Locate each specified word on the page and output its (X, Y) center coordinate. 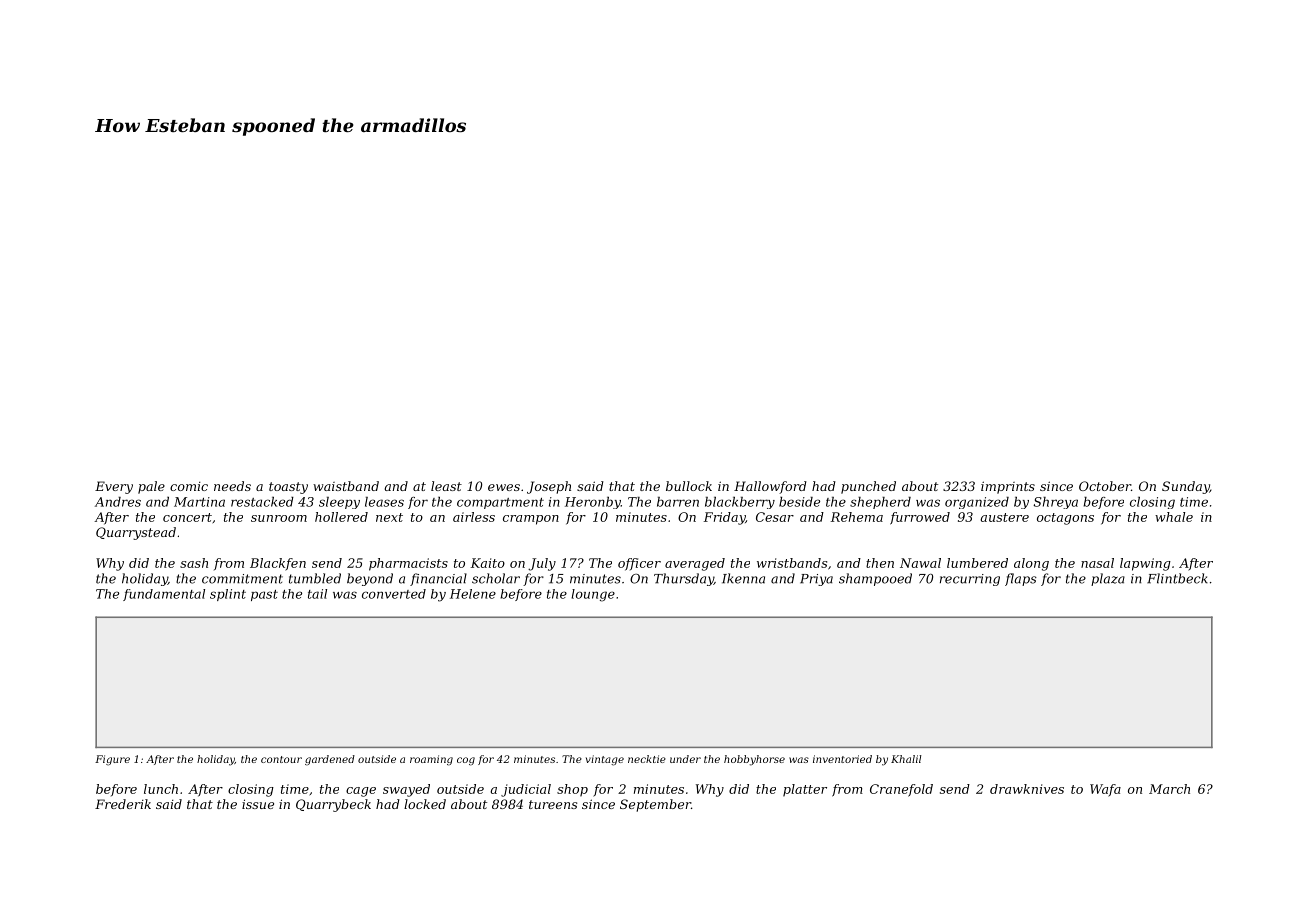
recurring (970, 580)
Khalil (906, 759)
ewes (504, 487)
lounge (593, 595)
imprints (1008, 487)
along (1031, 564)
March (1169, 789)
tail (317, 594)
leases (384, 502)
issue (258, 804)
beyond (370, 579)
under (685, 759)
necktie (647, 759)
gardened (330, 760)
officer (639, 564)
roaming (431, 760)
